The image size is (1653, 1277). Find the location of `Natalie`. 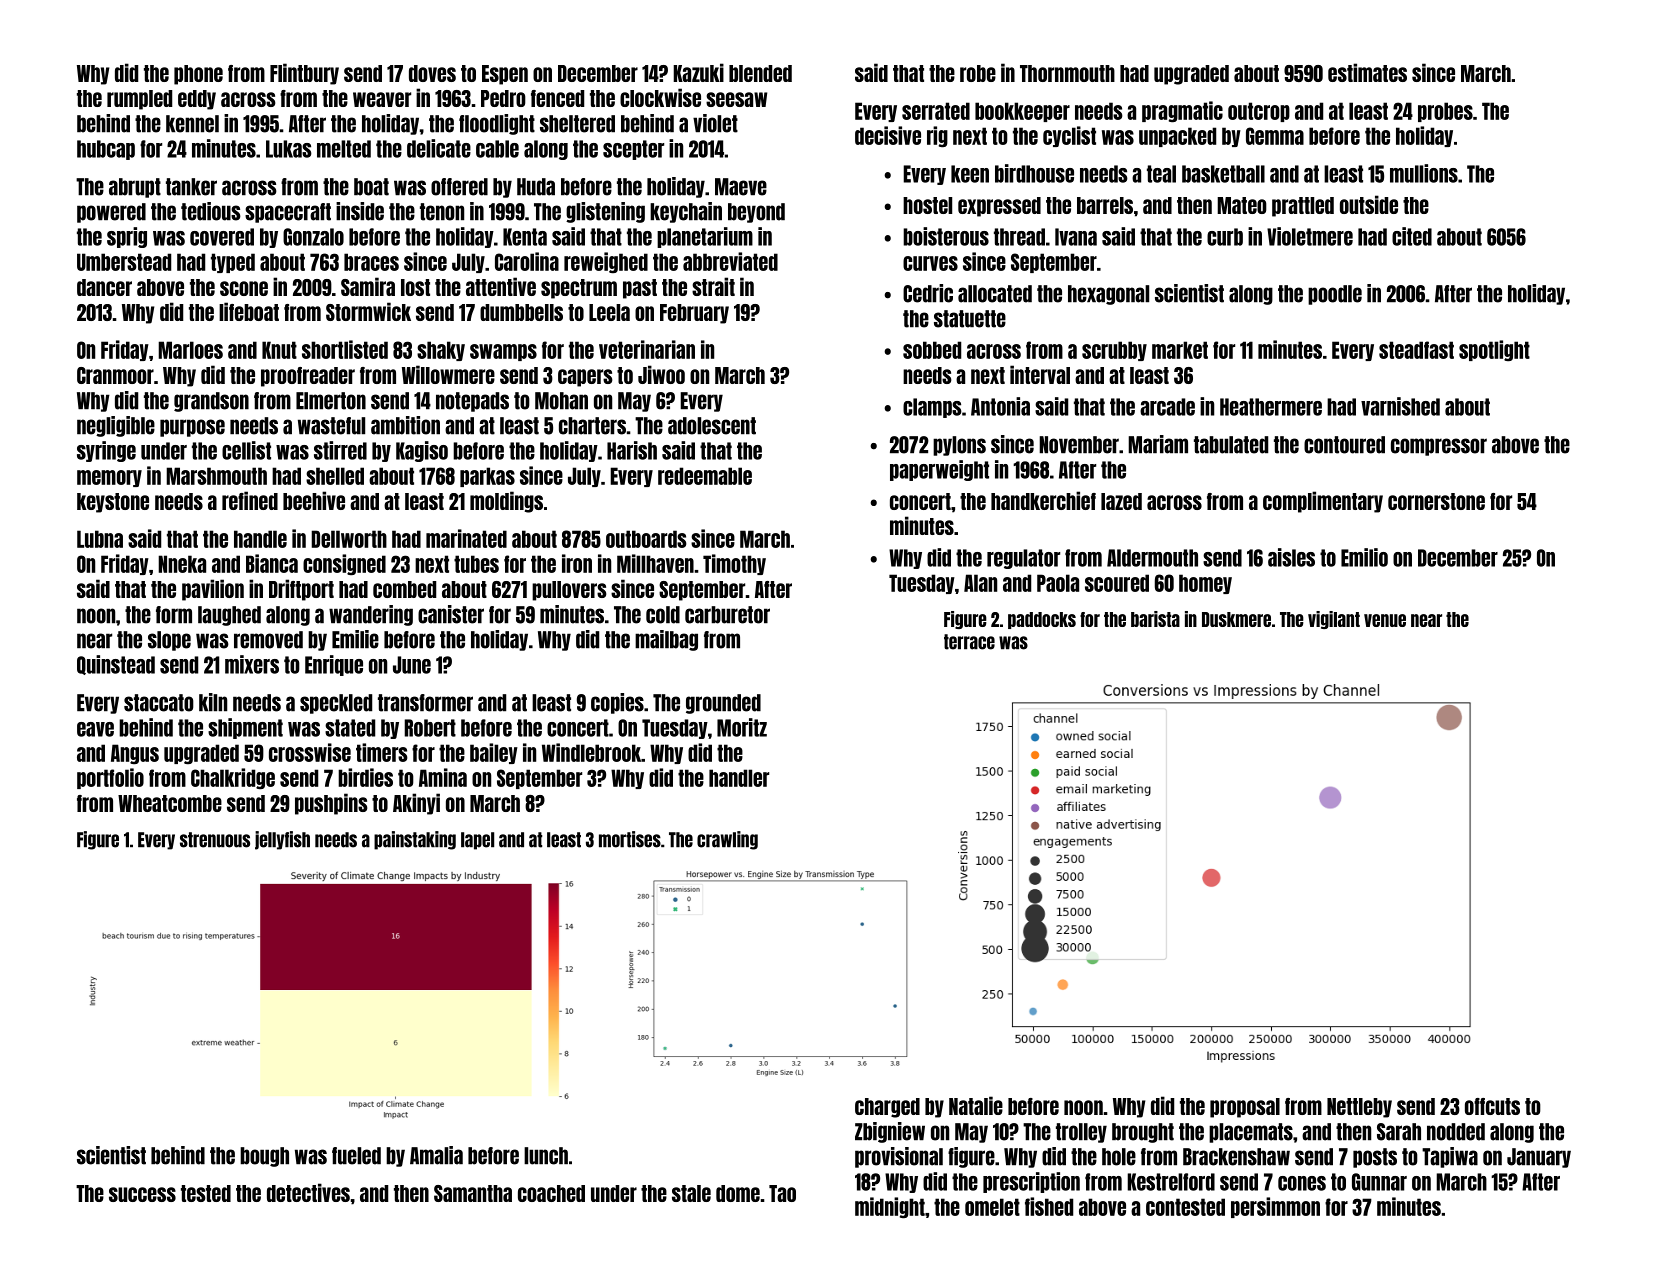

Natalie is located at coordinates (976, 1105).
